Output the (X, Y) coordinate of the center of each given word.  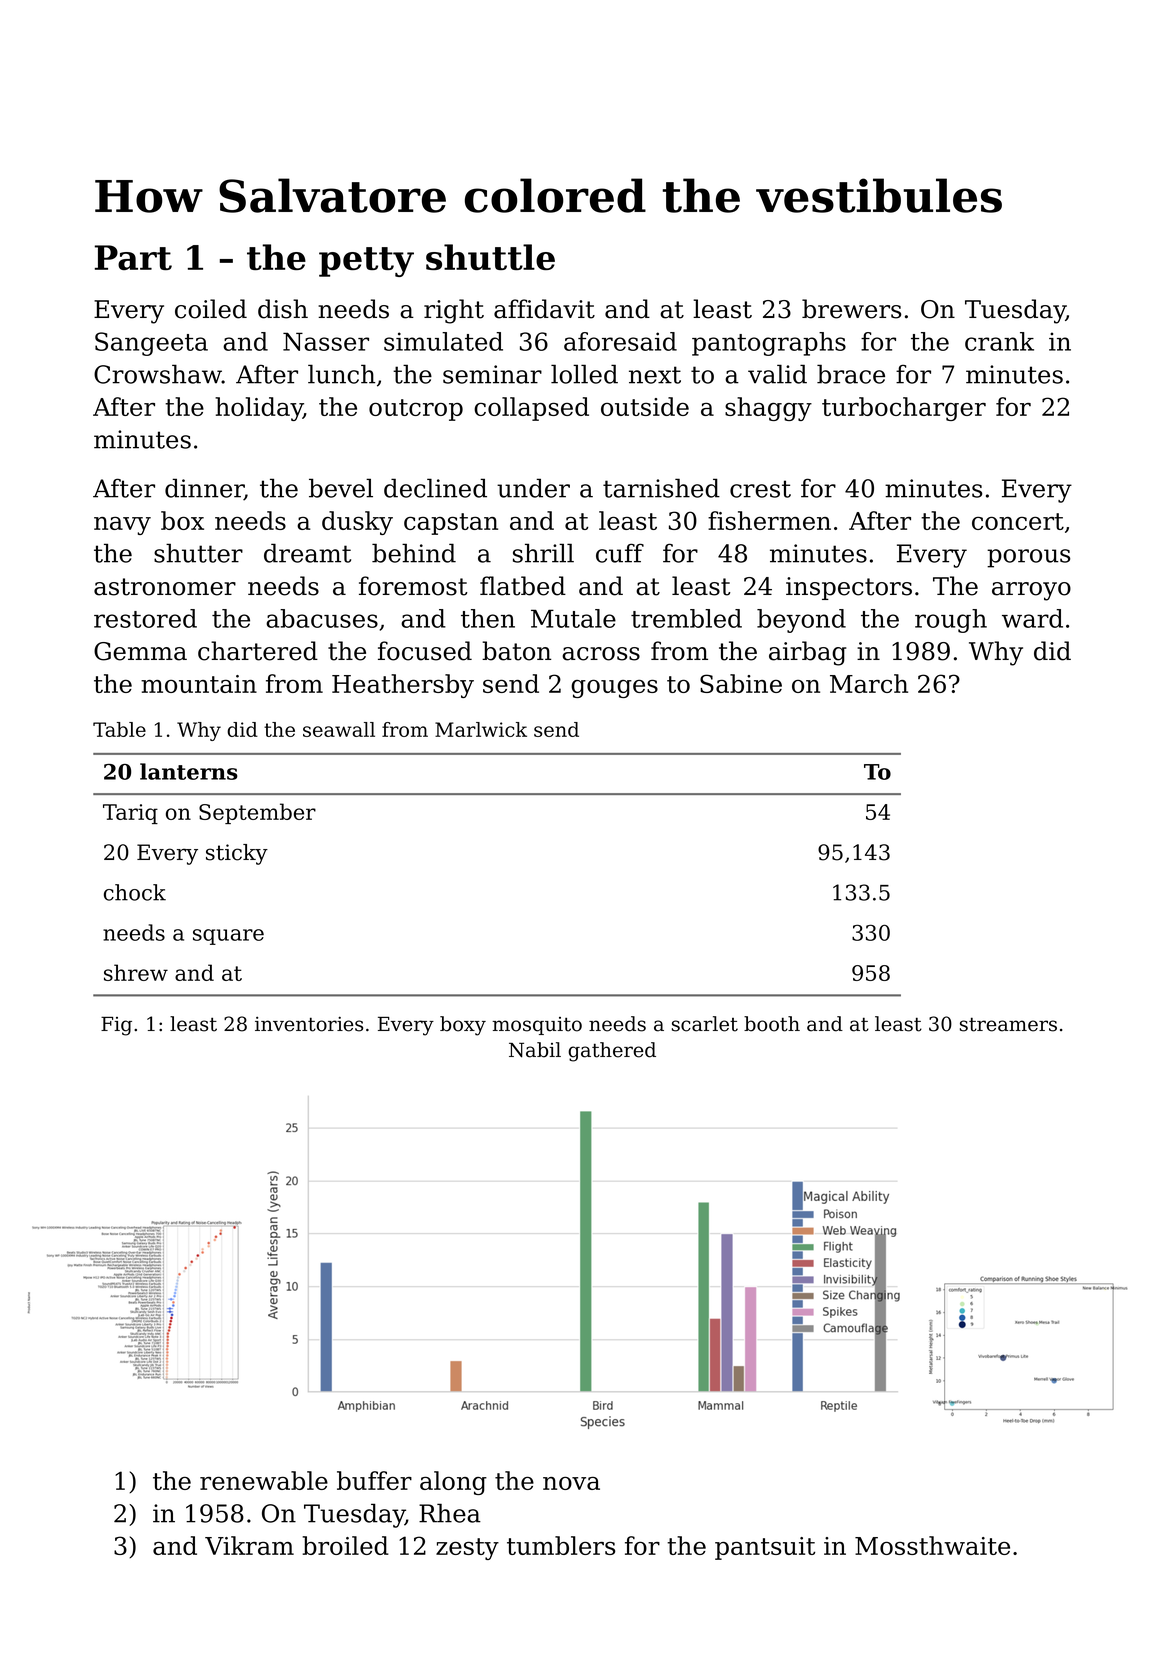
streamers (1008, 1024)
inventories (309, 1024)
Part (133, 257)
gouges (614, 689)
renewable (264, 1480)
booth (772, 1024)
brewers (851, 309)
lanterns (189, 771)
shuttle (490, 257)
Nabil (535, 1050)
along (453, 1483)
